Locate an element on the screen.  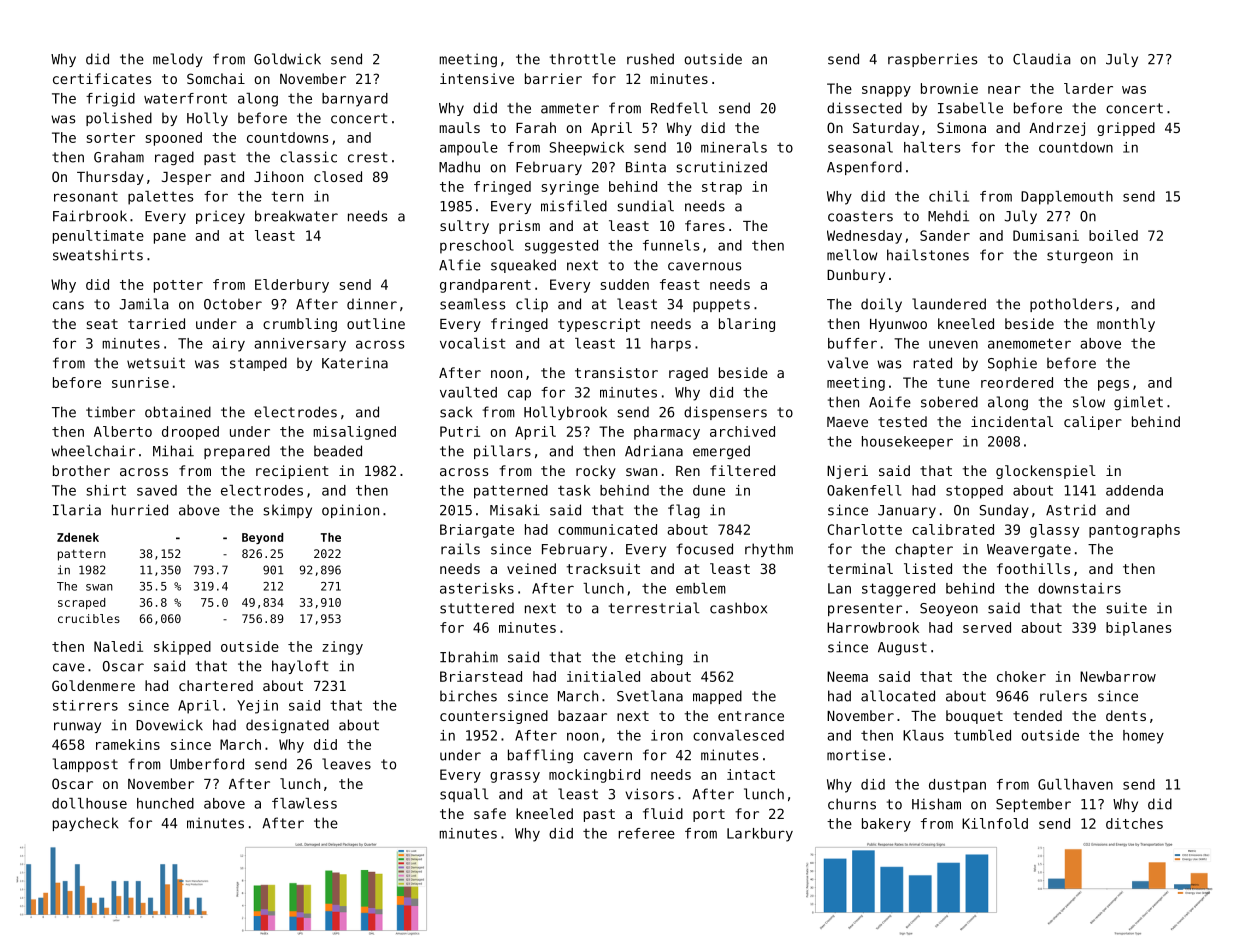
Dapplemouth is located at coordinates (1067, 198).
